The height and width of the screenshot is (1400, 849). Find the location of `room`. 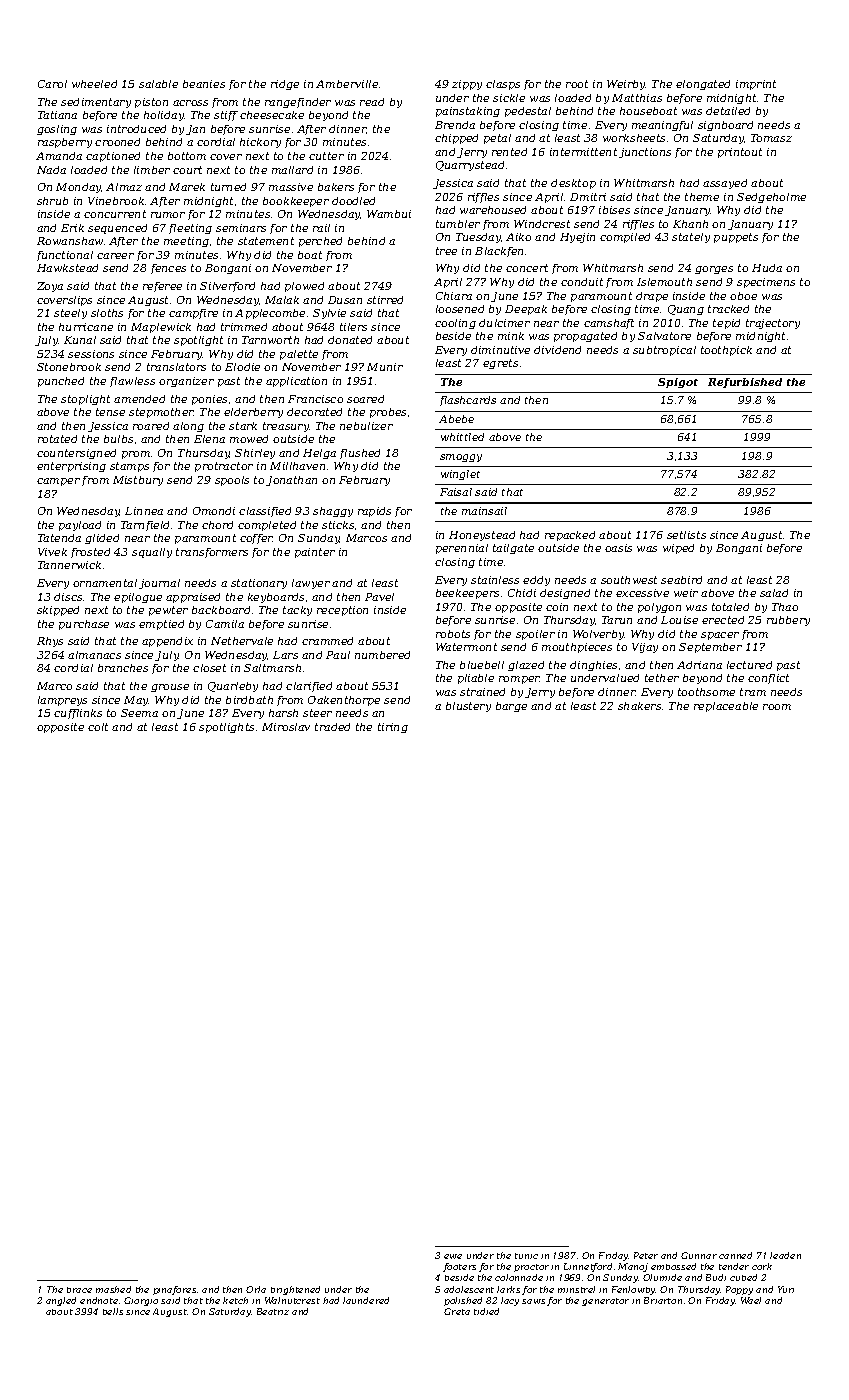

room is located at coordinates (777, 707).
